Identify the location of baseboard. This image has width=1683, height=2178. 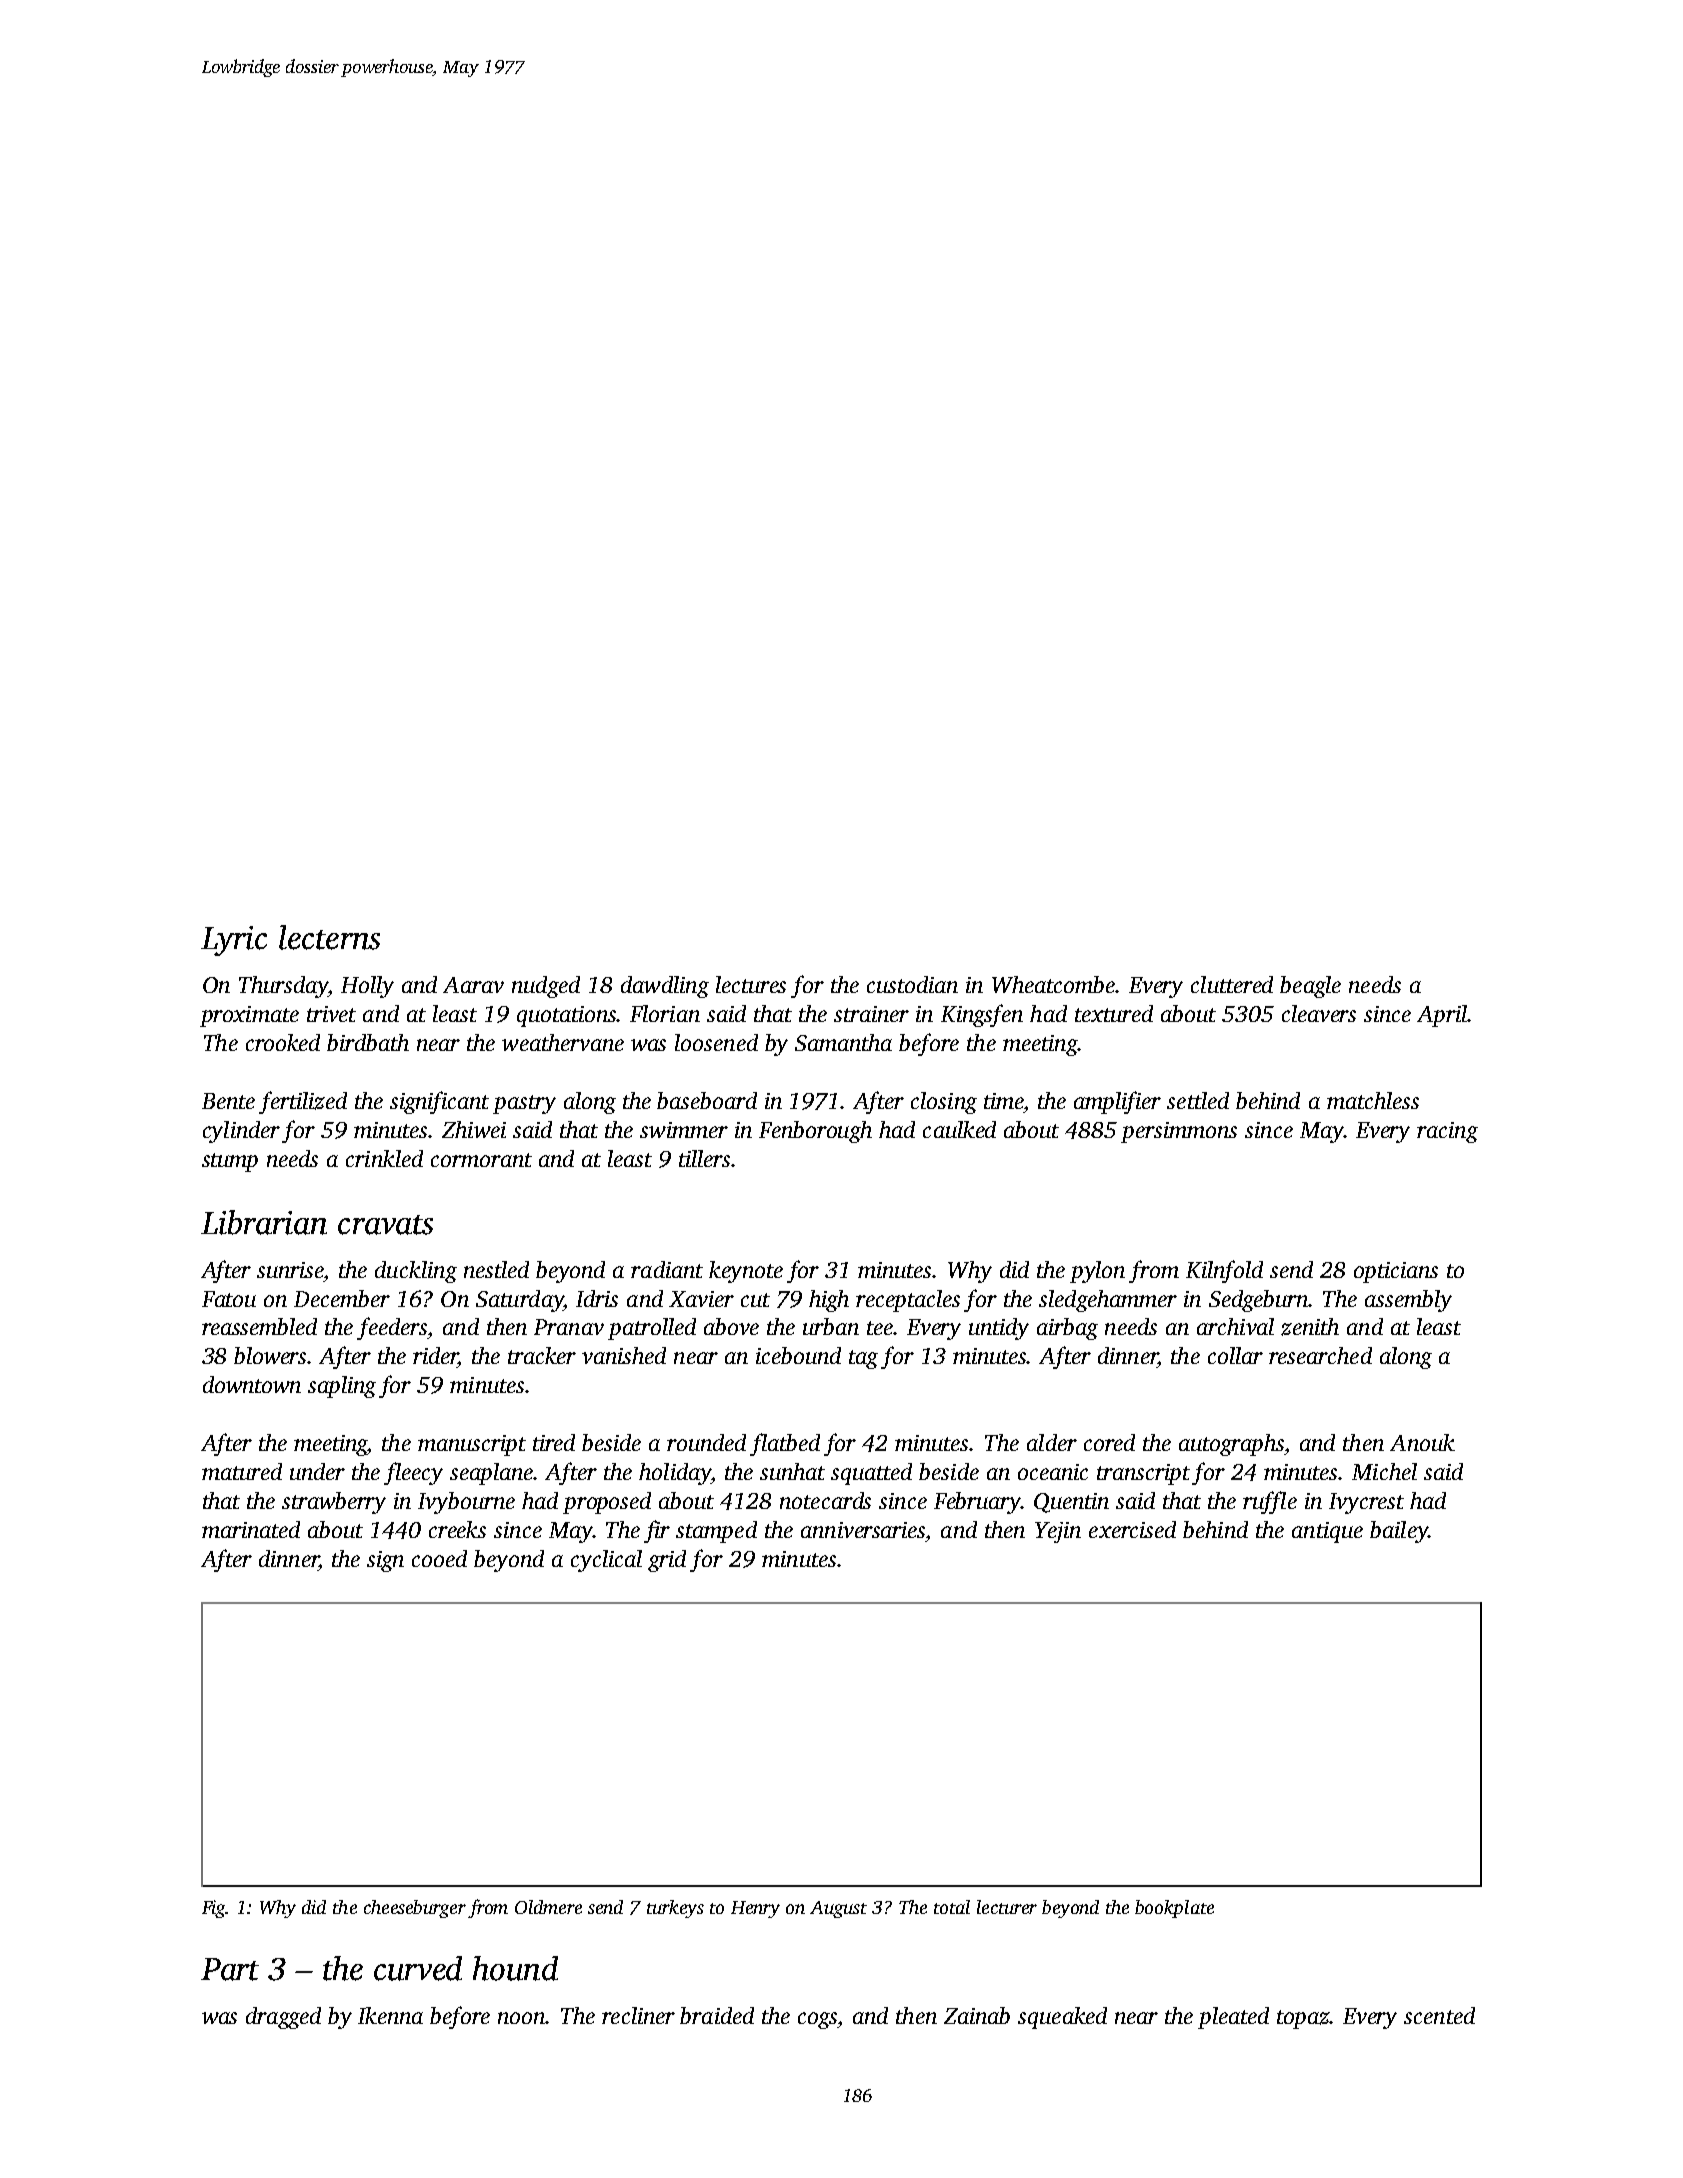
(707, 1100).
